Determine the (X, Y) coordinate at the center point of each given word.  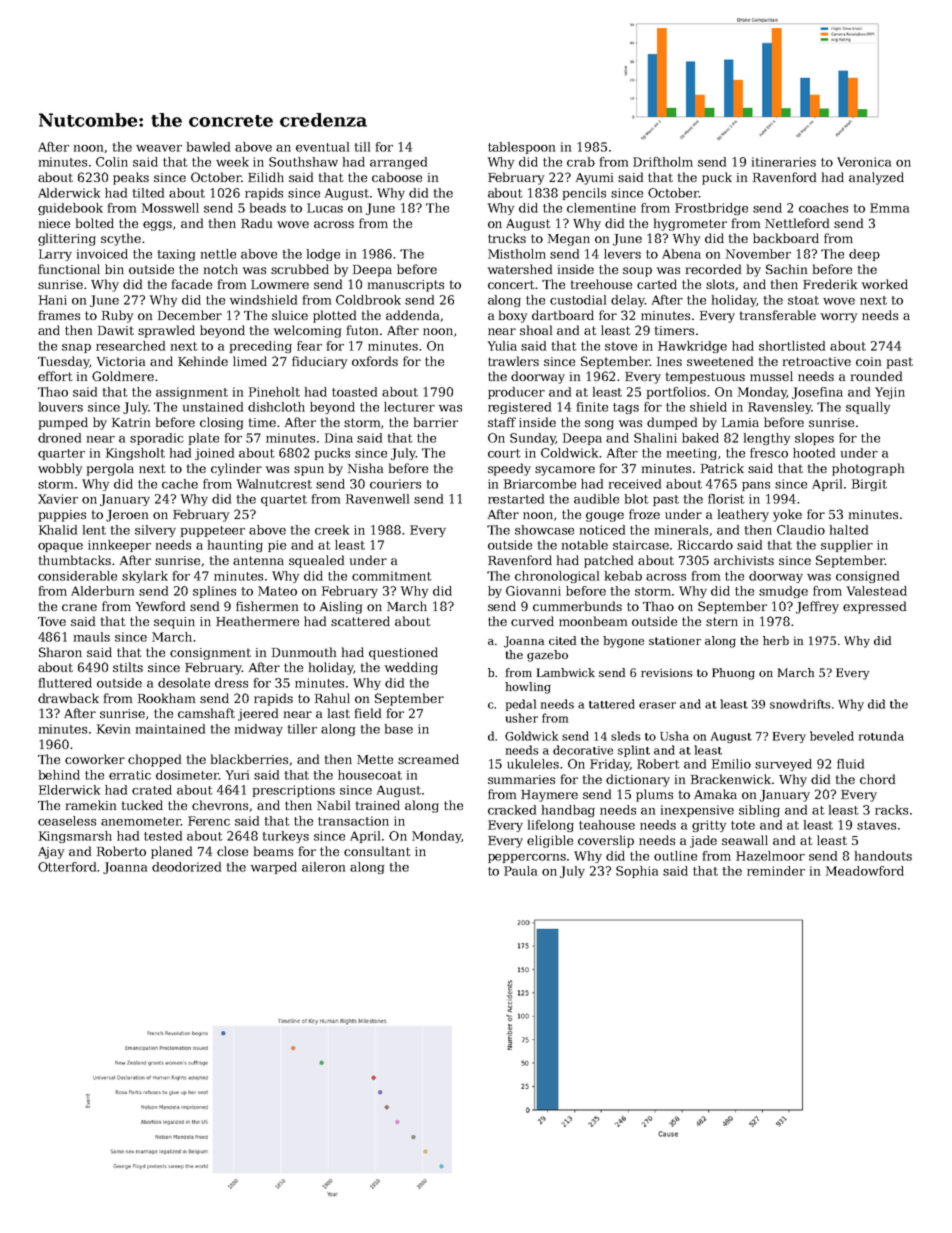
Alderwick (69, 193)
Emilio (731, 764)
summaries (521, 779)
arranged (398, 163)
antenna (258, 560)
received (635, 484)
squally (868, 408)
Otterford (68, 867)
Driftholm (663, 162)
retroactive (817, 361)
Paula (520, 871)
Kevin (113, 729)
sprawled (166, 331)
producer (516, 393)
